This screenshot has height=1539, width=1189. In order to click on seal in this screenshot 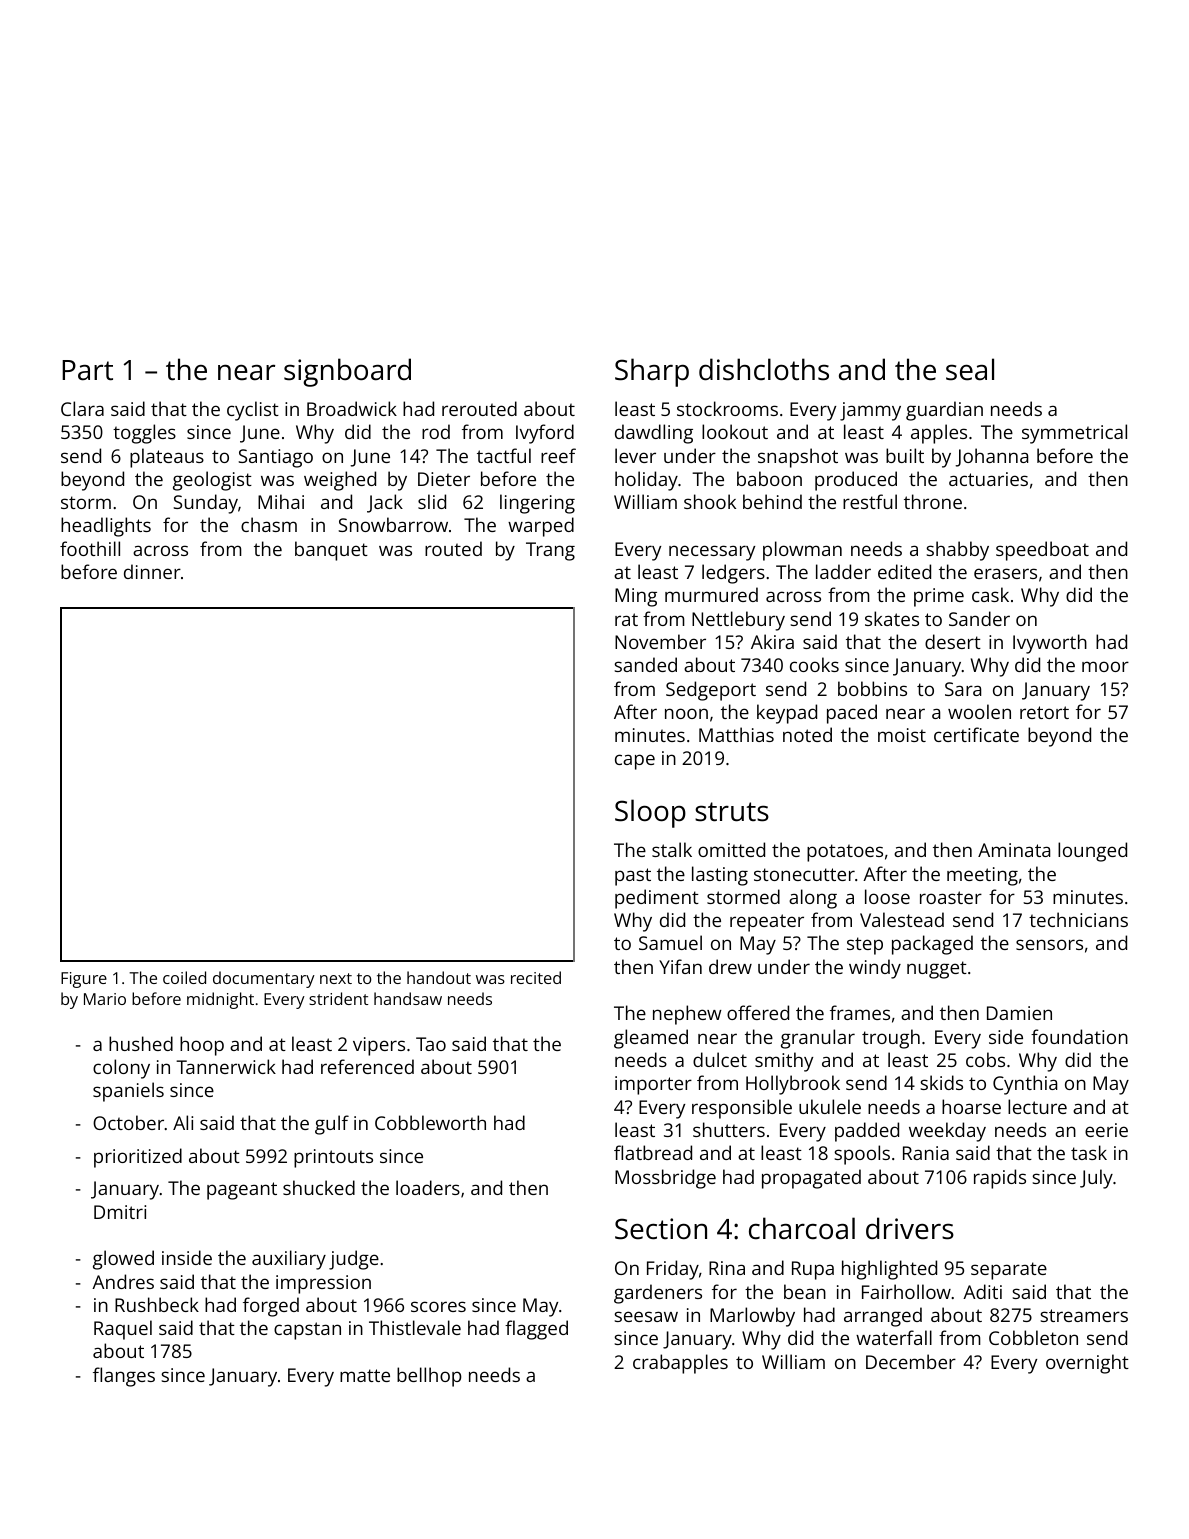, I will do `click(970, 369)`.
